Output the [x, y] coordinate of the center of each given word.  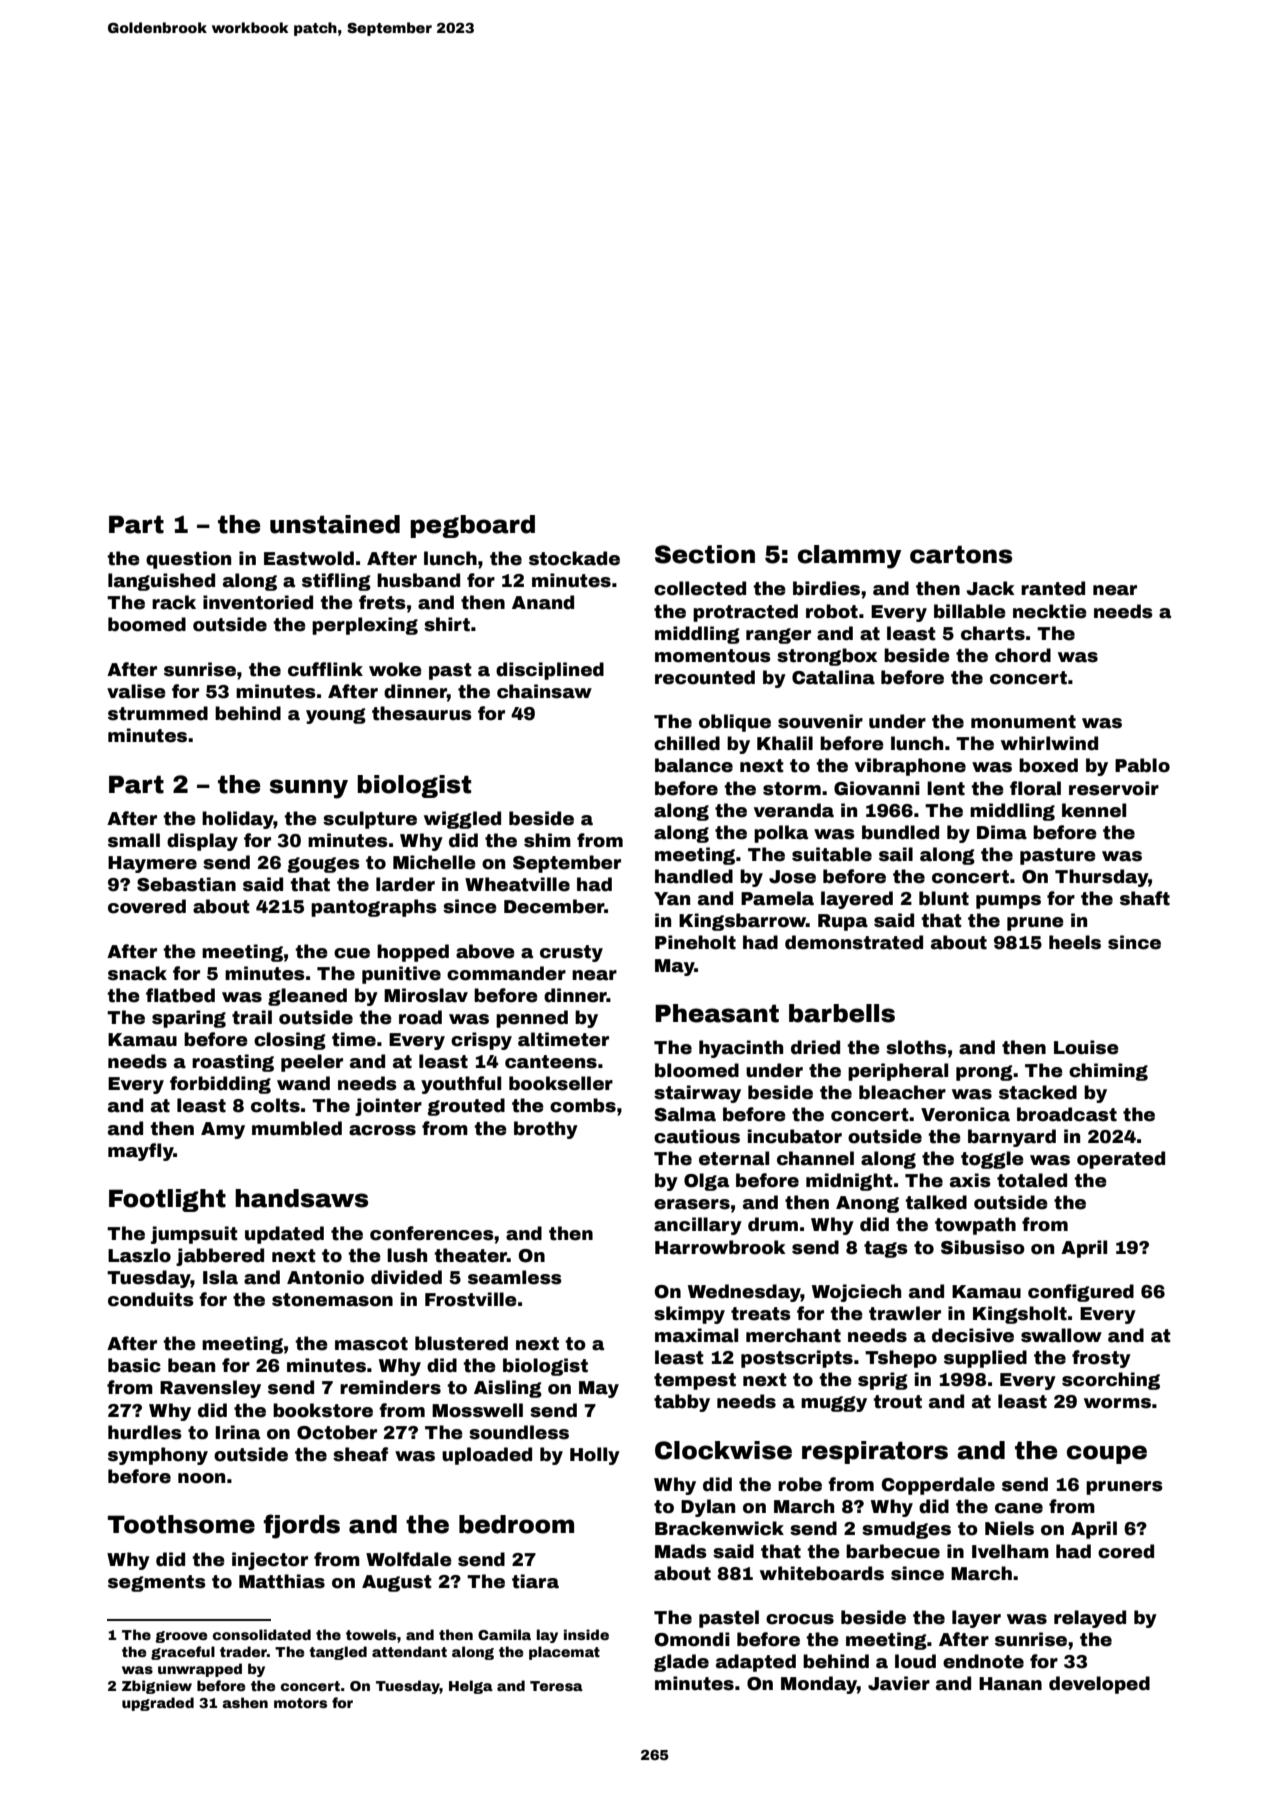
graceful [183, 1653]
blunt [944, 898]
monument [1023, 722]
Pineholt [695, 942]
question [188, 560]
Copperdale [938, 1486]
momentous [713, 656]
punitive [401, 975]
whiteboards [822, 1573]
